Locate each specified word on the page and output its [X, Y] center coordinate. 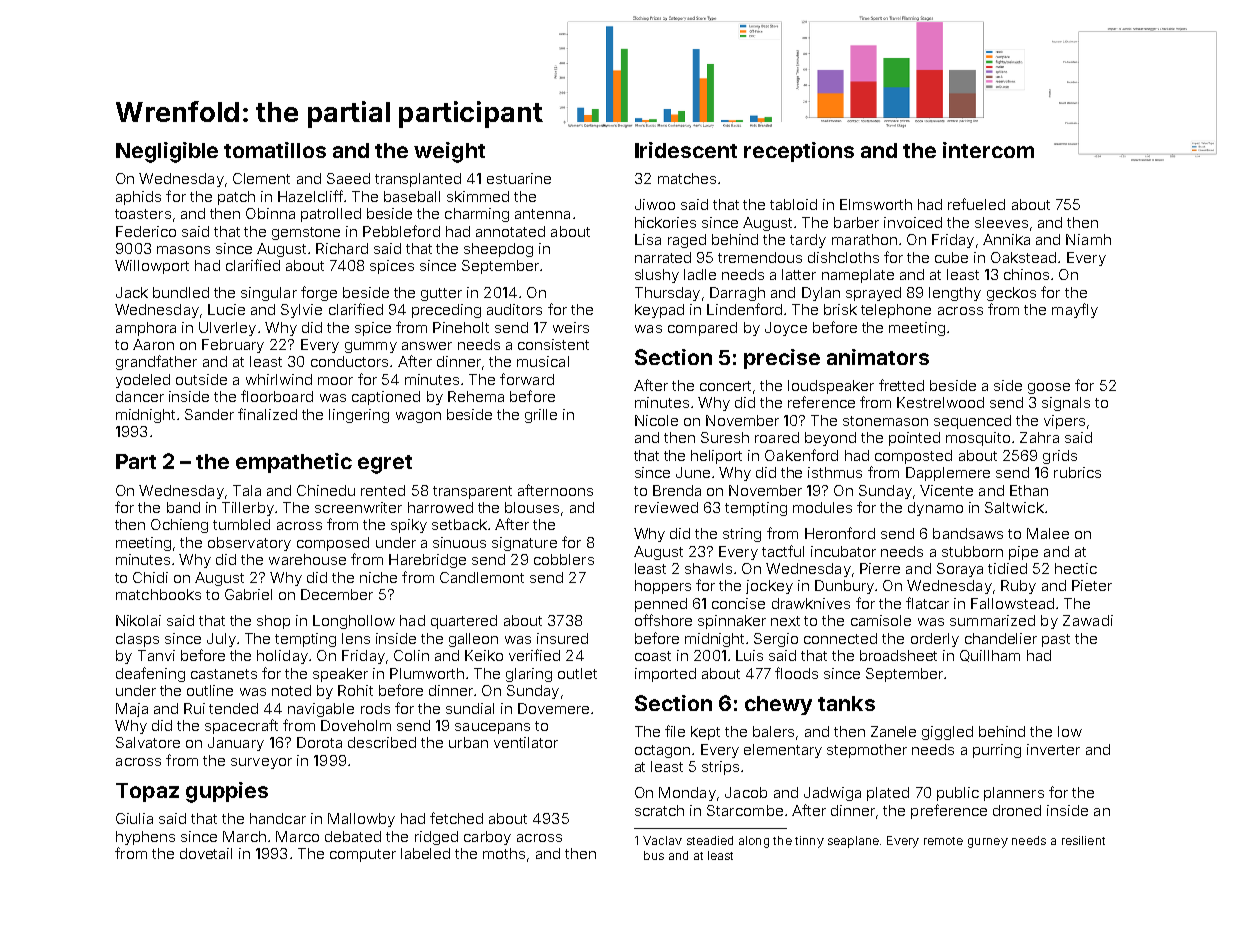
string [742, 535]
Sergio [776, 640]
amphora [146, 329]
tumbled [241, 524]
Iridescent [686, 150]
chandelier [1001, 638]
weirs [571, 327]
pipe [1023, 553]
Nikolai [138, 620]
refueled [976, 204]
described [382, 742]
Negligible [167, 152]
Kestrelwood [940, 402]
